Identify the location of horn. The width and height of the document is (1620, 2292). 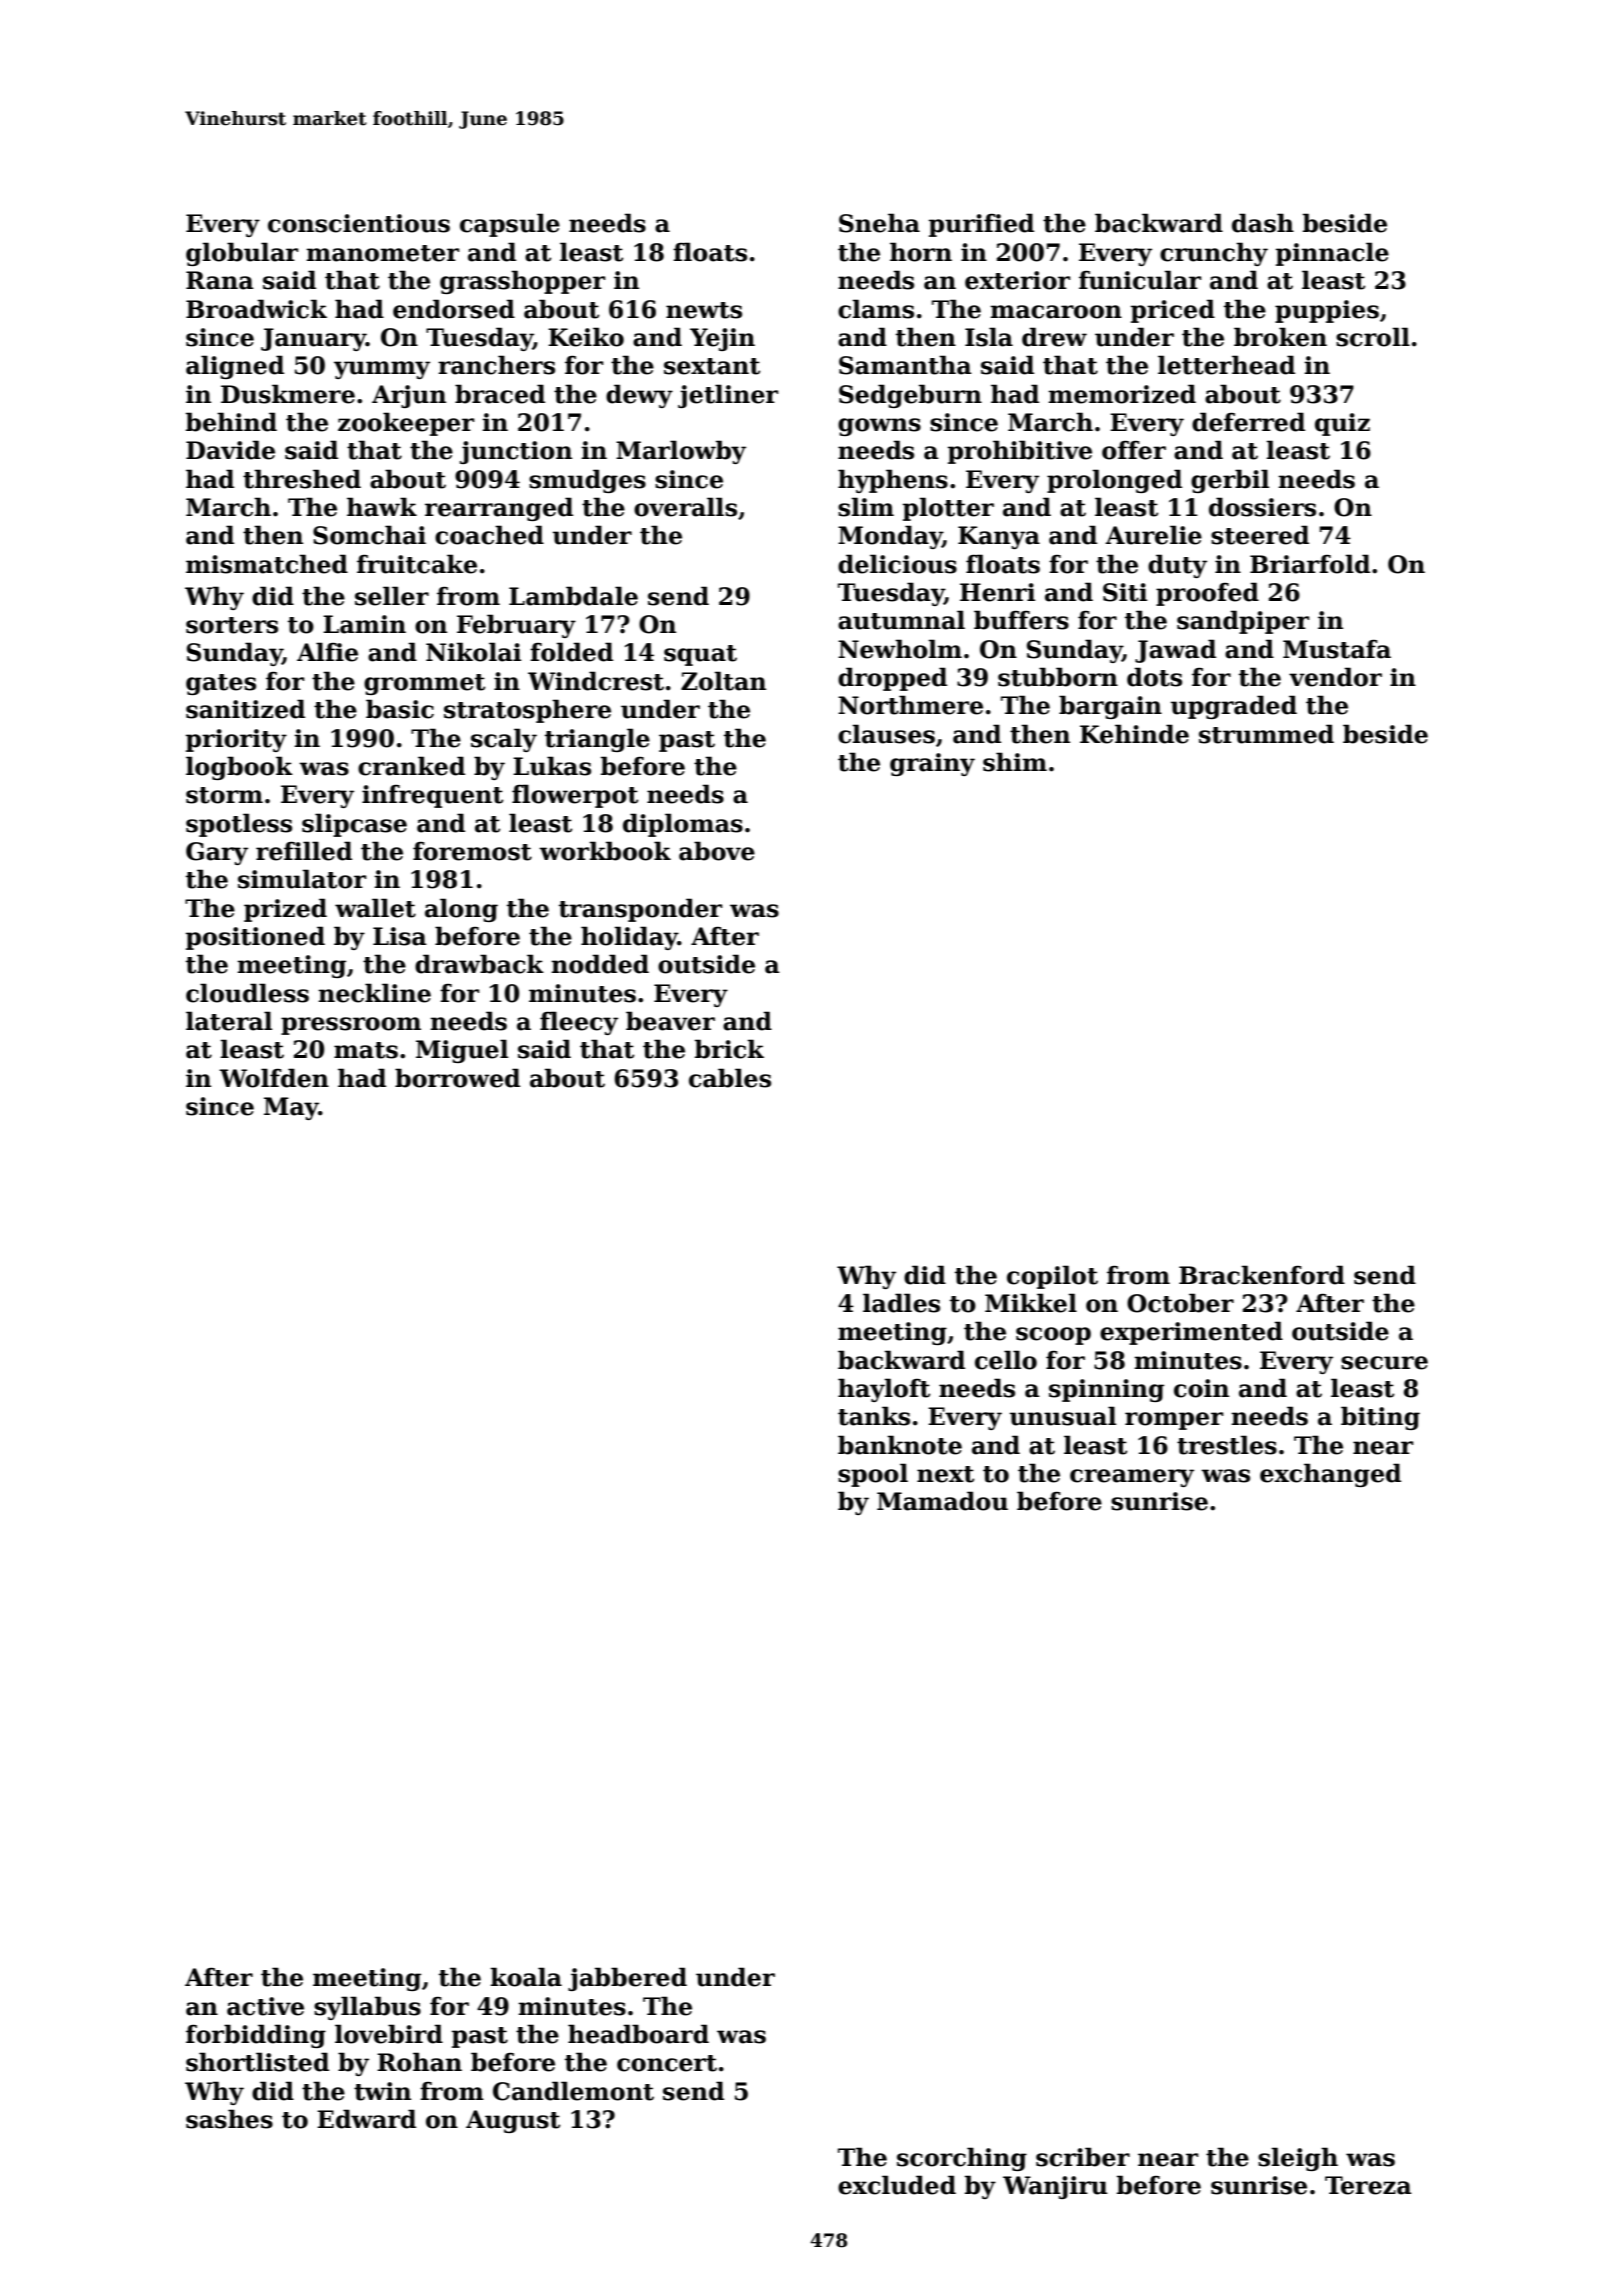
(921, 252).
